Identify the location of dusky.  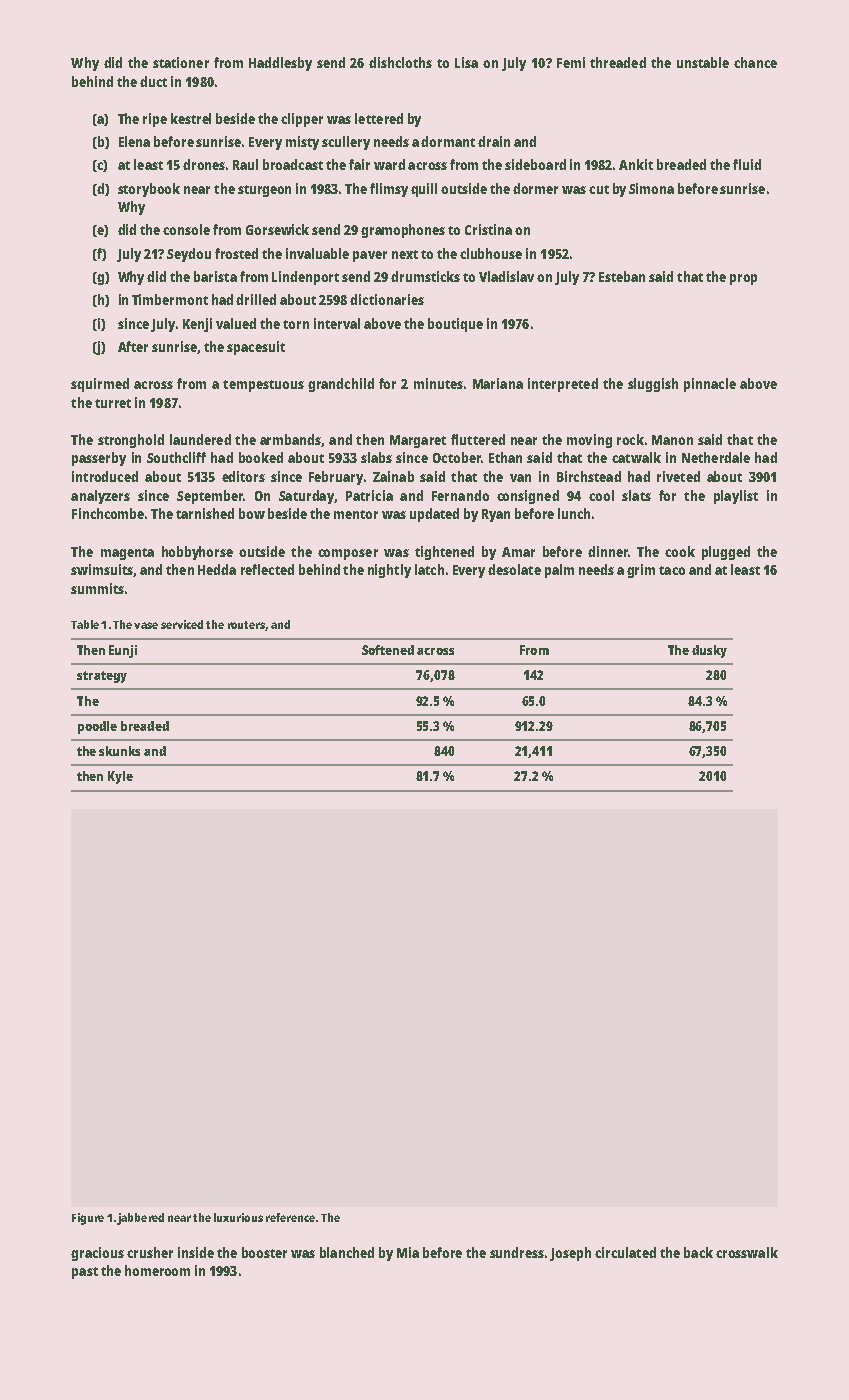
(709, 651).
